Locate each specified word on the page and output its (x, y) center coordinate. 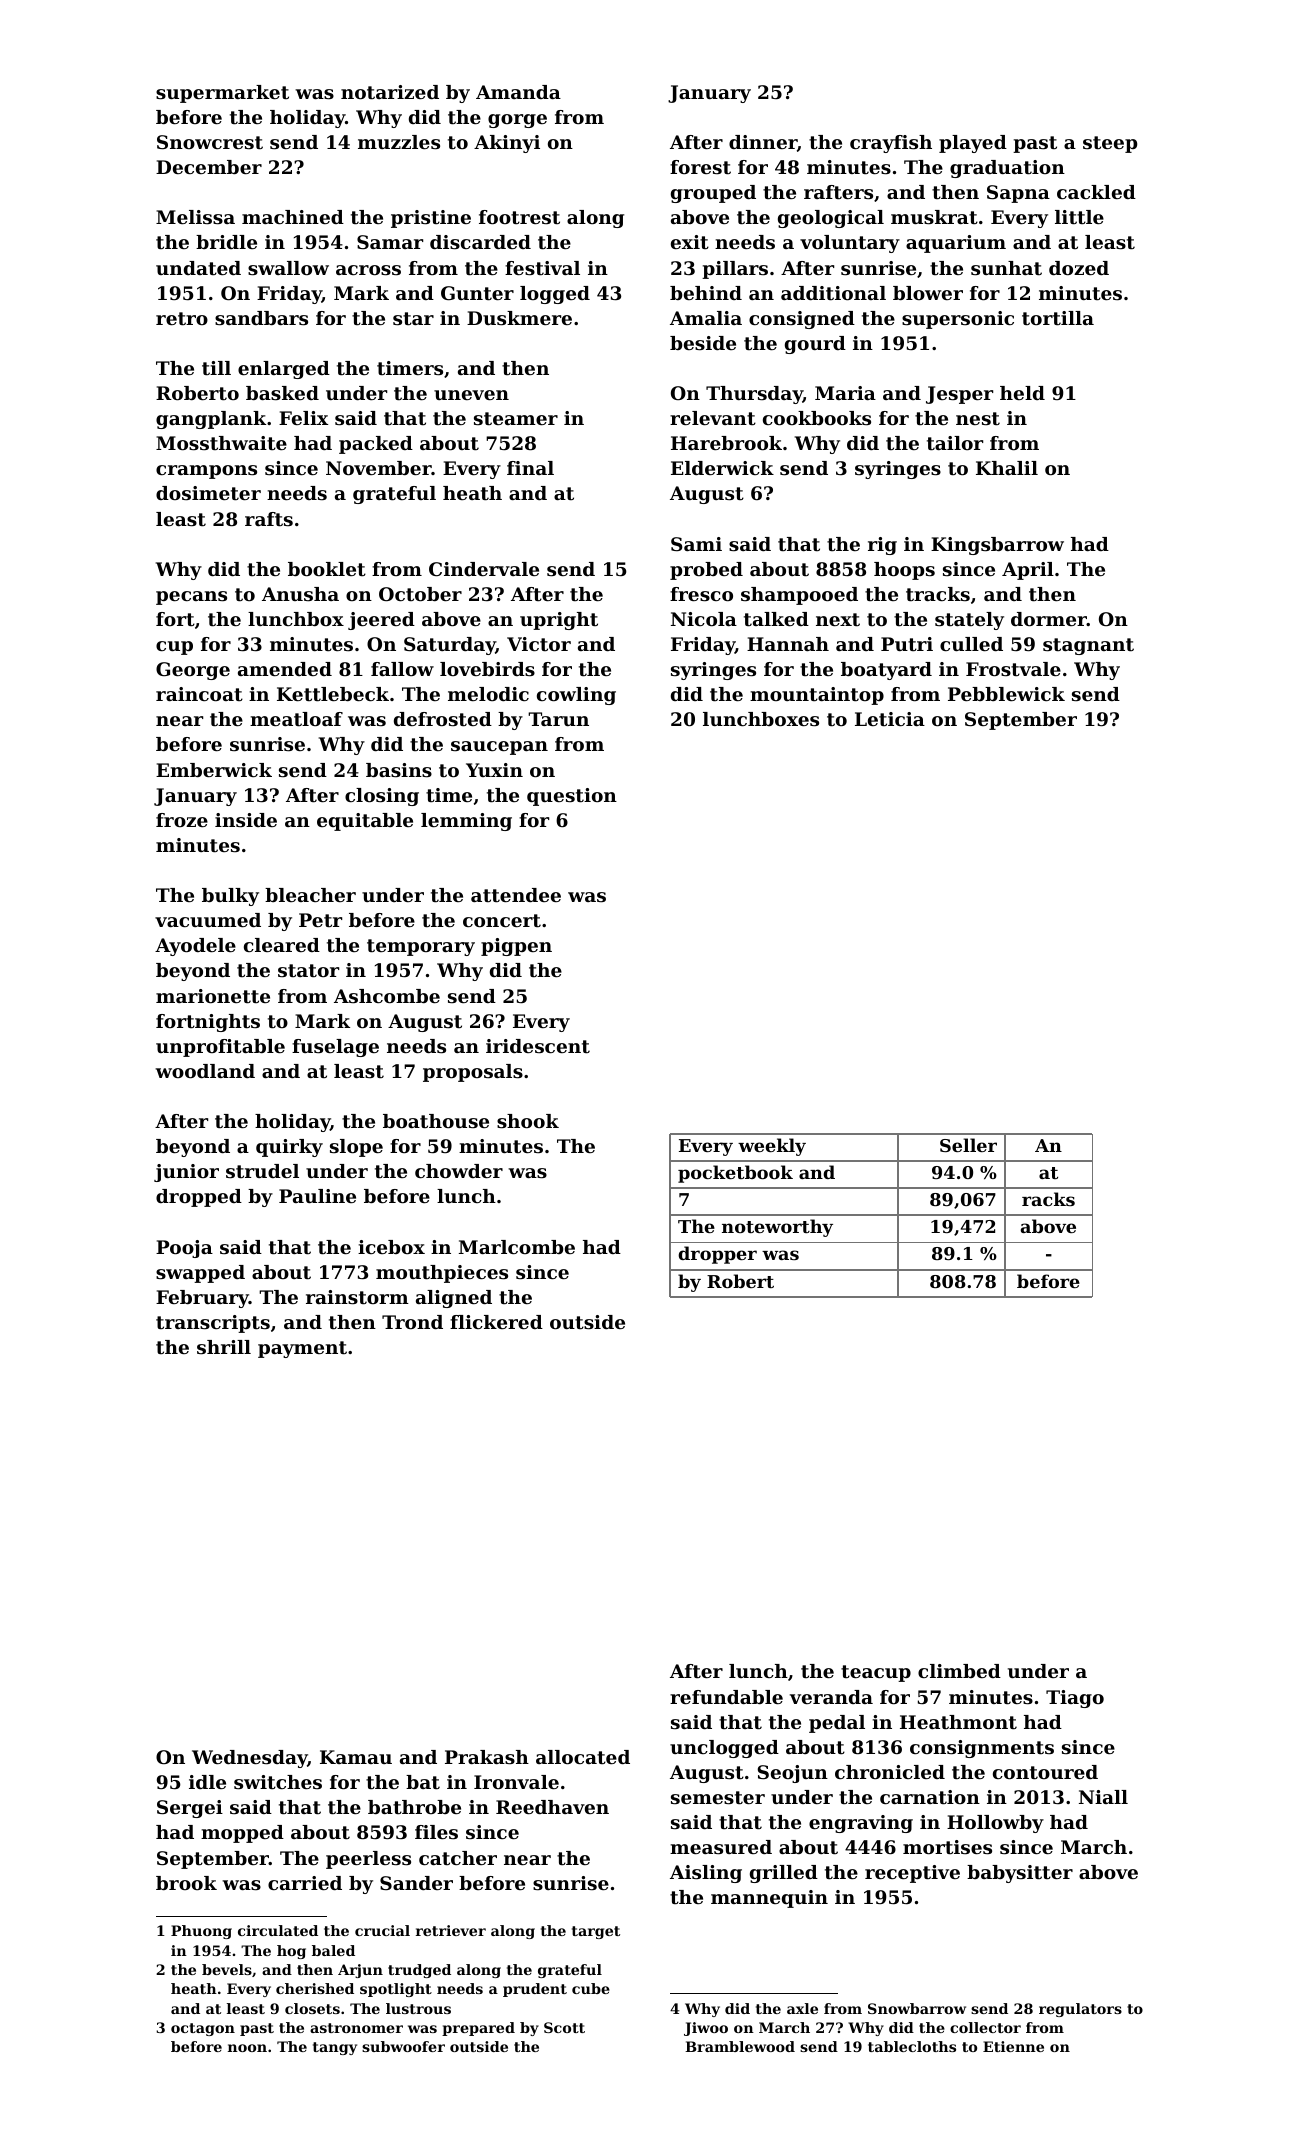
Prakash (487, 1757)
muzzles (399, 142)
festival (542, 268)
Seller (968, 1145)
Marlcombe (517, 1247)
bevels (227, 1969)
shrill (224, 1347)
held (1022, 393)
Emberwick (214, 770)
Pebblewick (1006, 694)
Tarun (558, 719)
